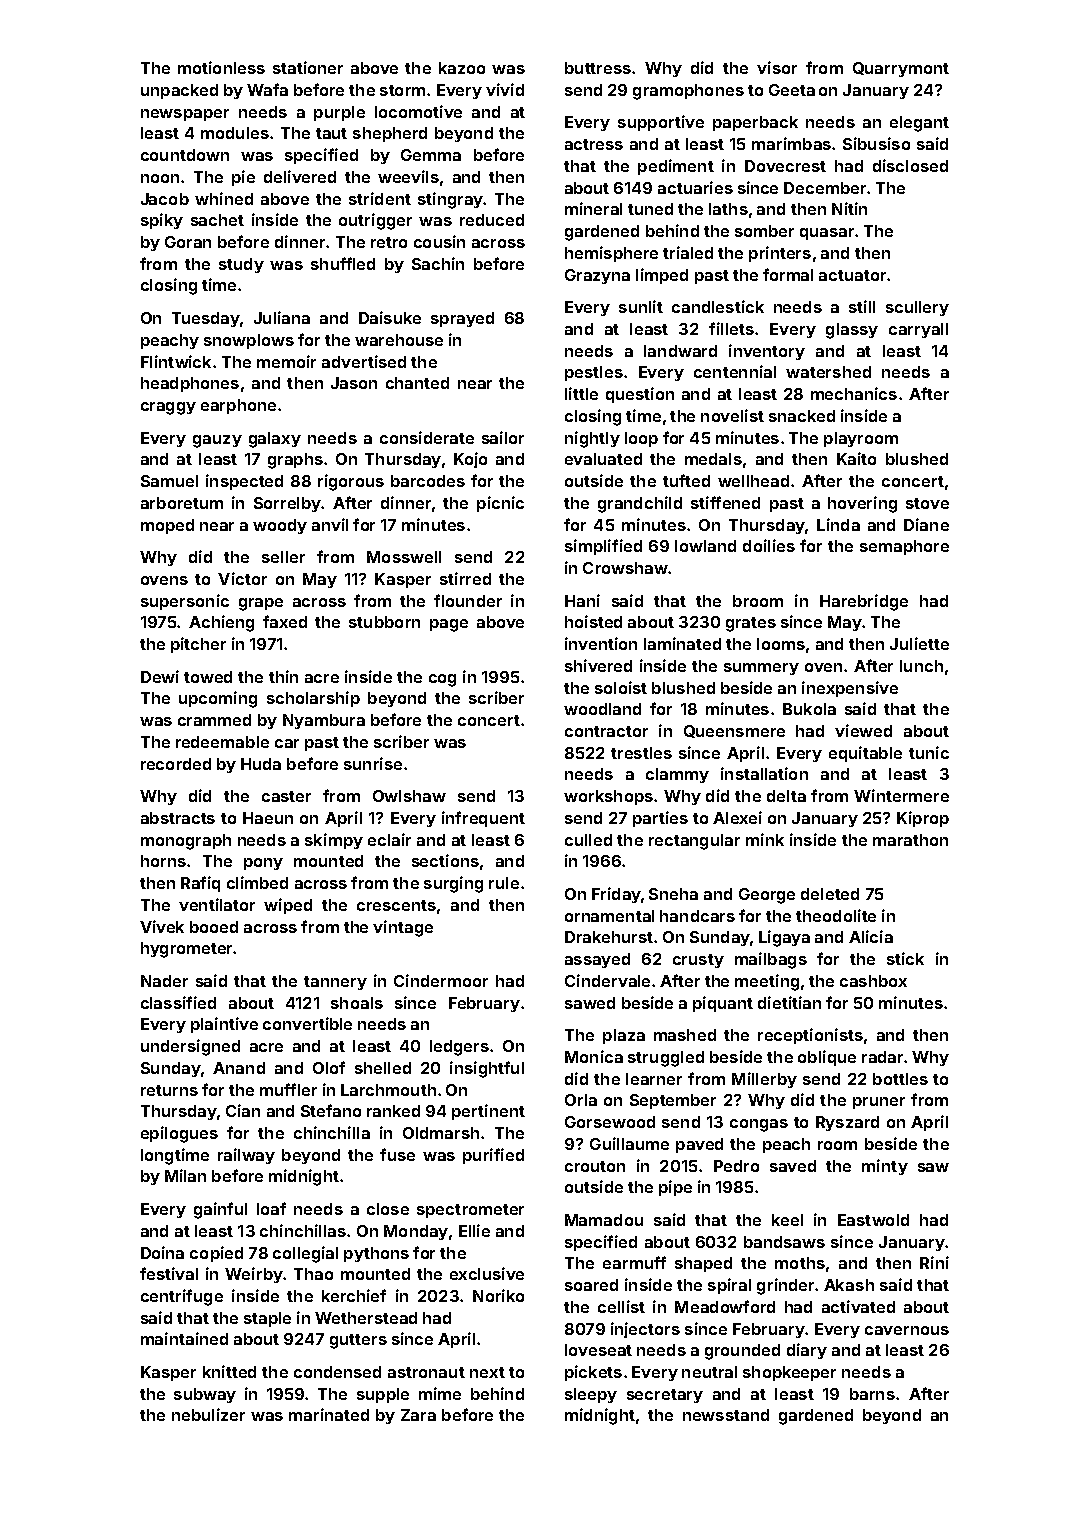  Describe the element at coordinates (726, 1415) in the image. I see `newsstand` at that location.
